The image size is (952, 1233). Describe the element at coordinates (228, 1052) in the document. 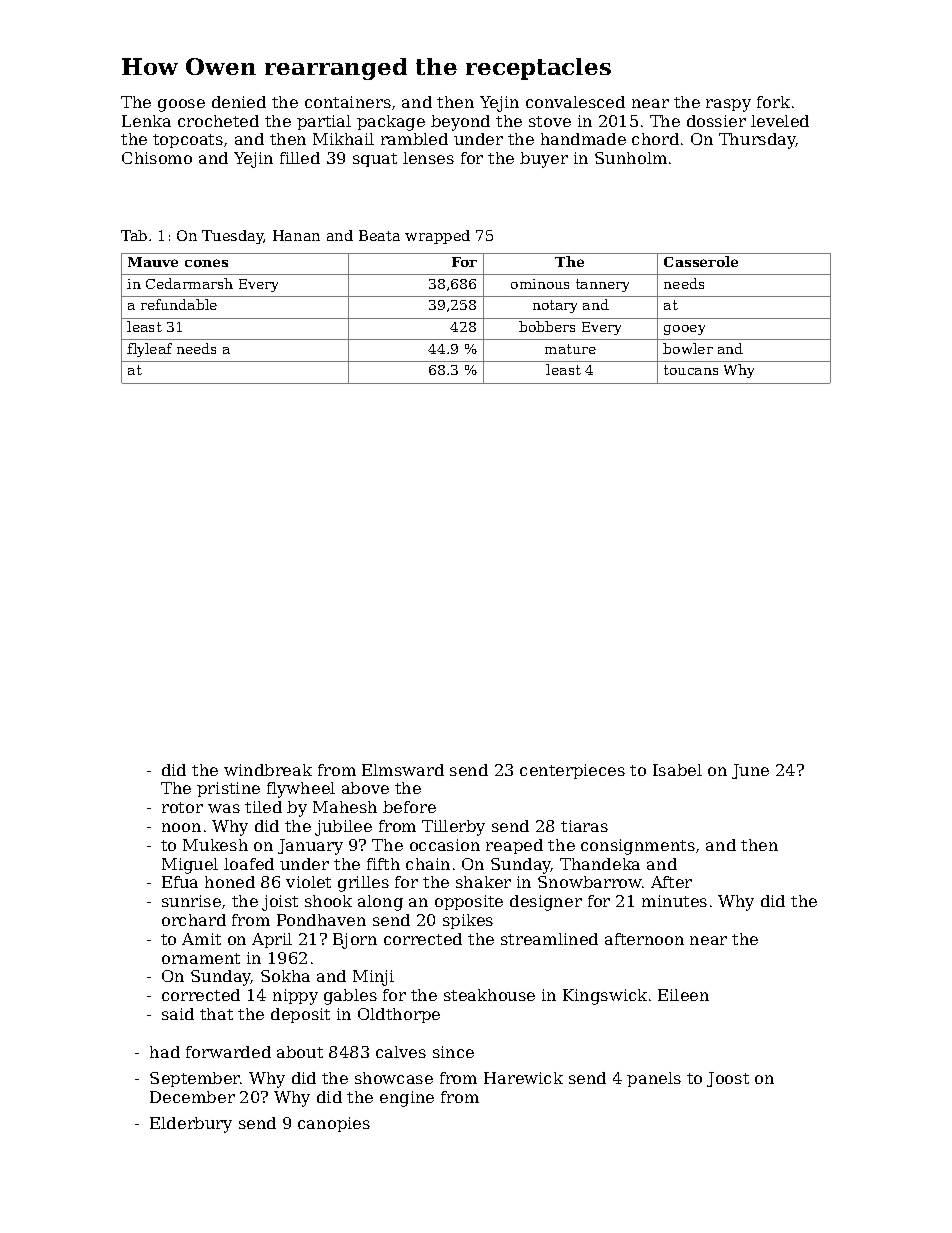

I see `forwarded` at that location.
